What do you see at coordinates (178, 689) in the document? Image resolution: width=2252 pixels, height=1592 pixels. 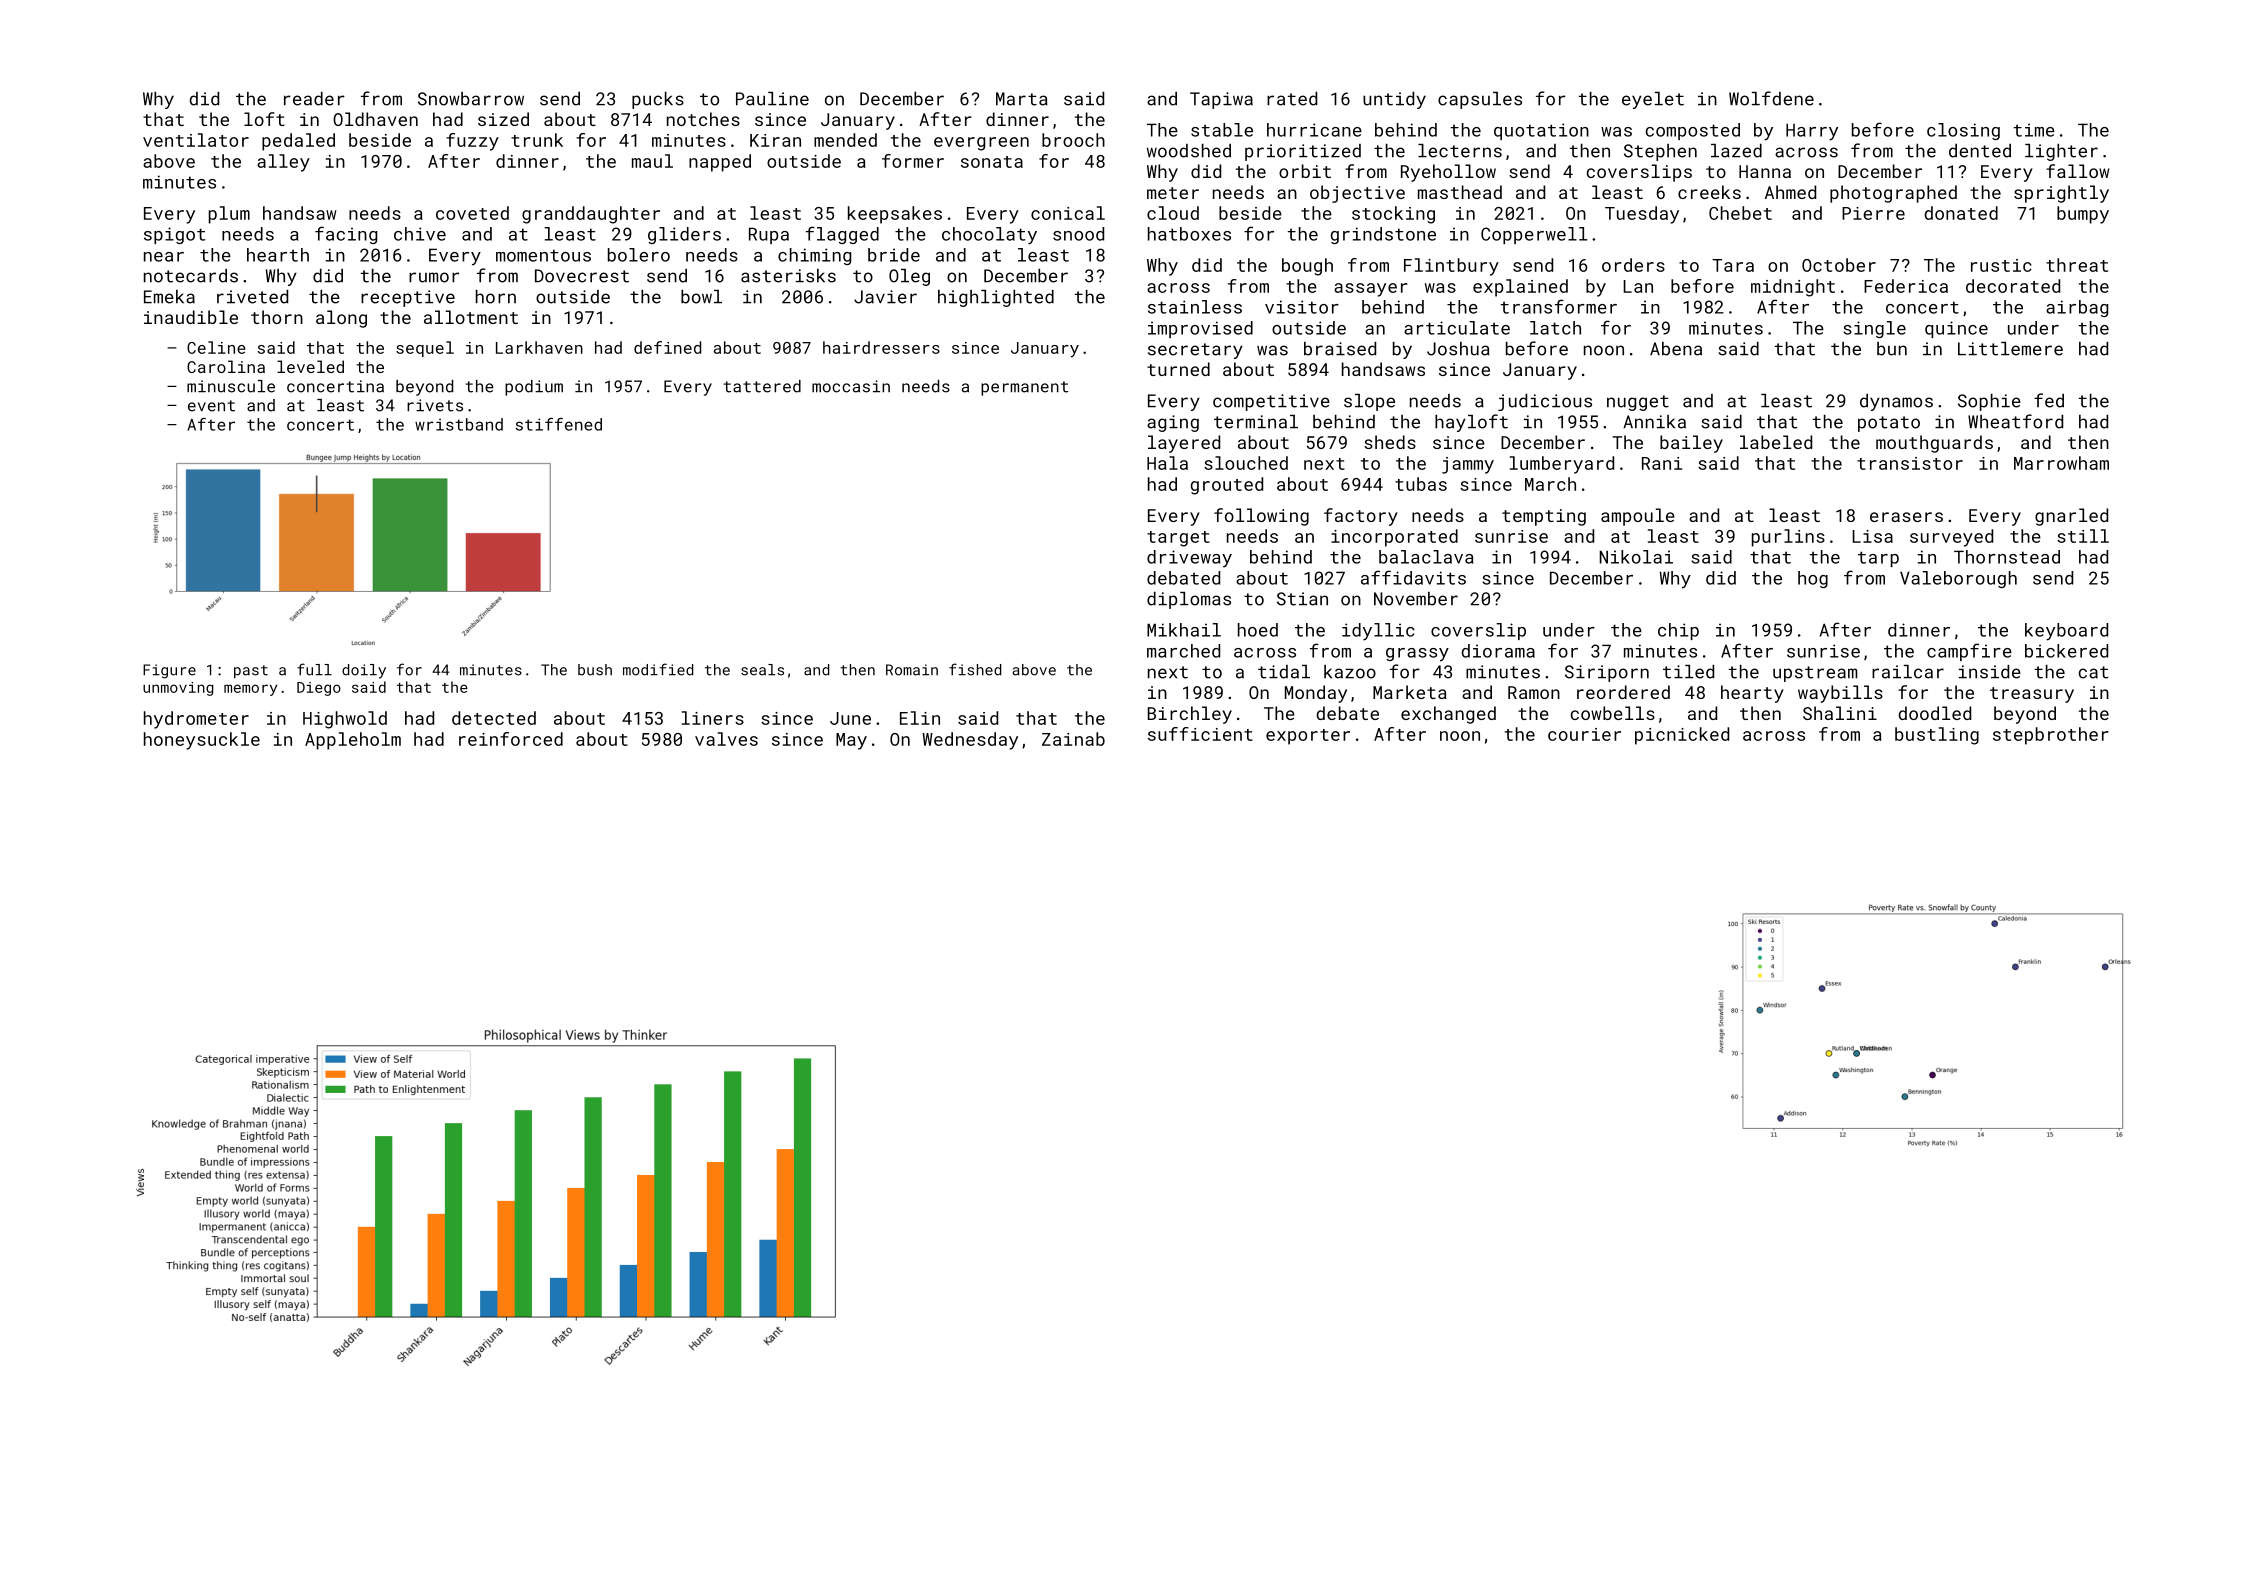 I see `unmoving` at bounding box center [178, 689].
